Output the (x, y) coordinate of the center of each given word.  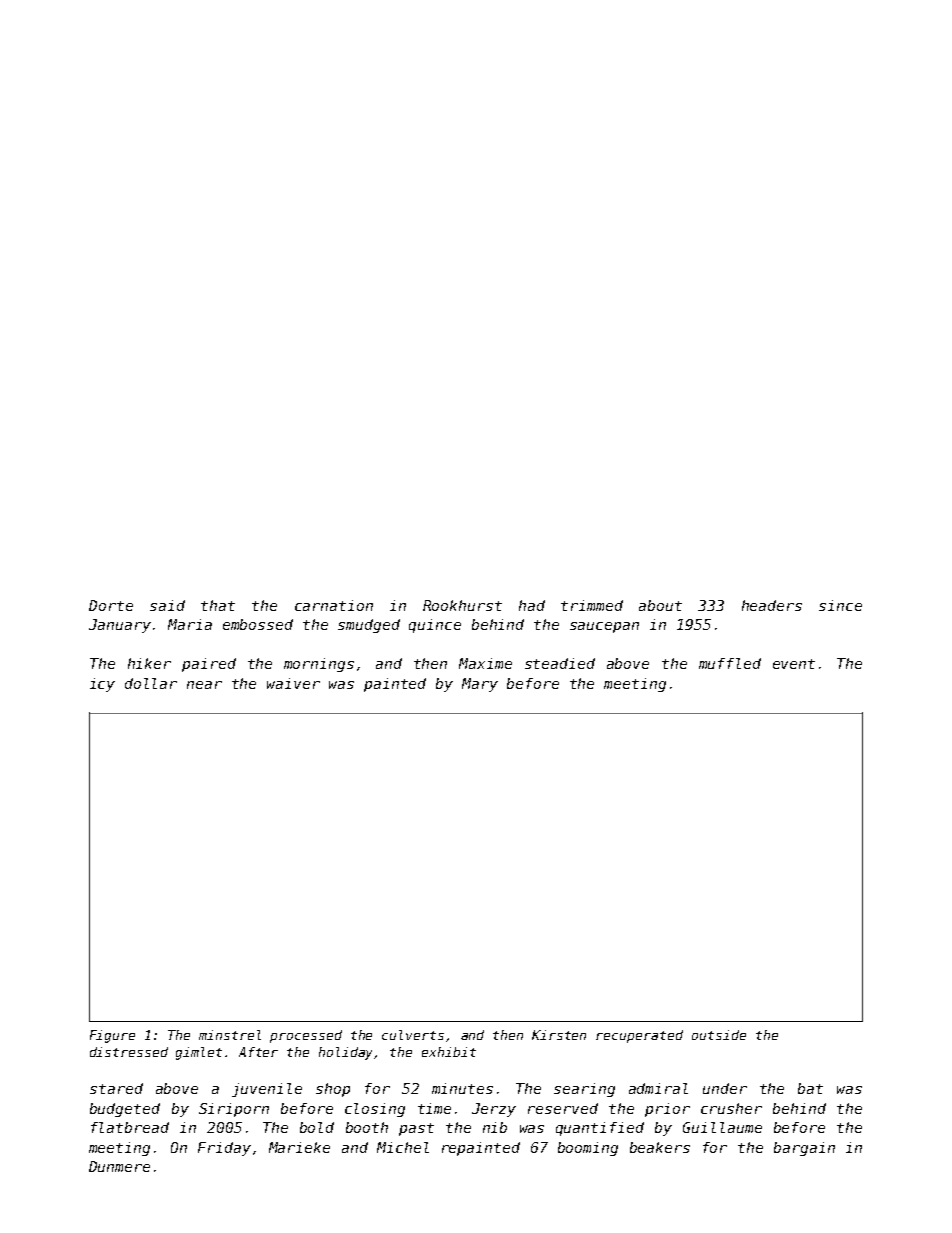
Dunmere (119, 1166)
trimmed (592, 605)
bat (810, 1088)
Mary (480, 685)
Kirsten (559, 1035)
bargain (804, 1149)
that (218, 605)
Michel (403, 1147)
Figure (112, 1036)
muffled (730, 663)
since (840, 605)
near (204, 685)
